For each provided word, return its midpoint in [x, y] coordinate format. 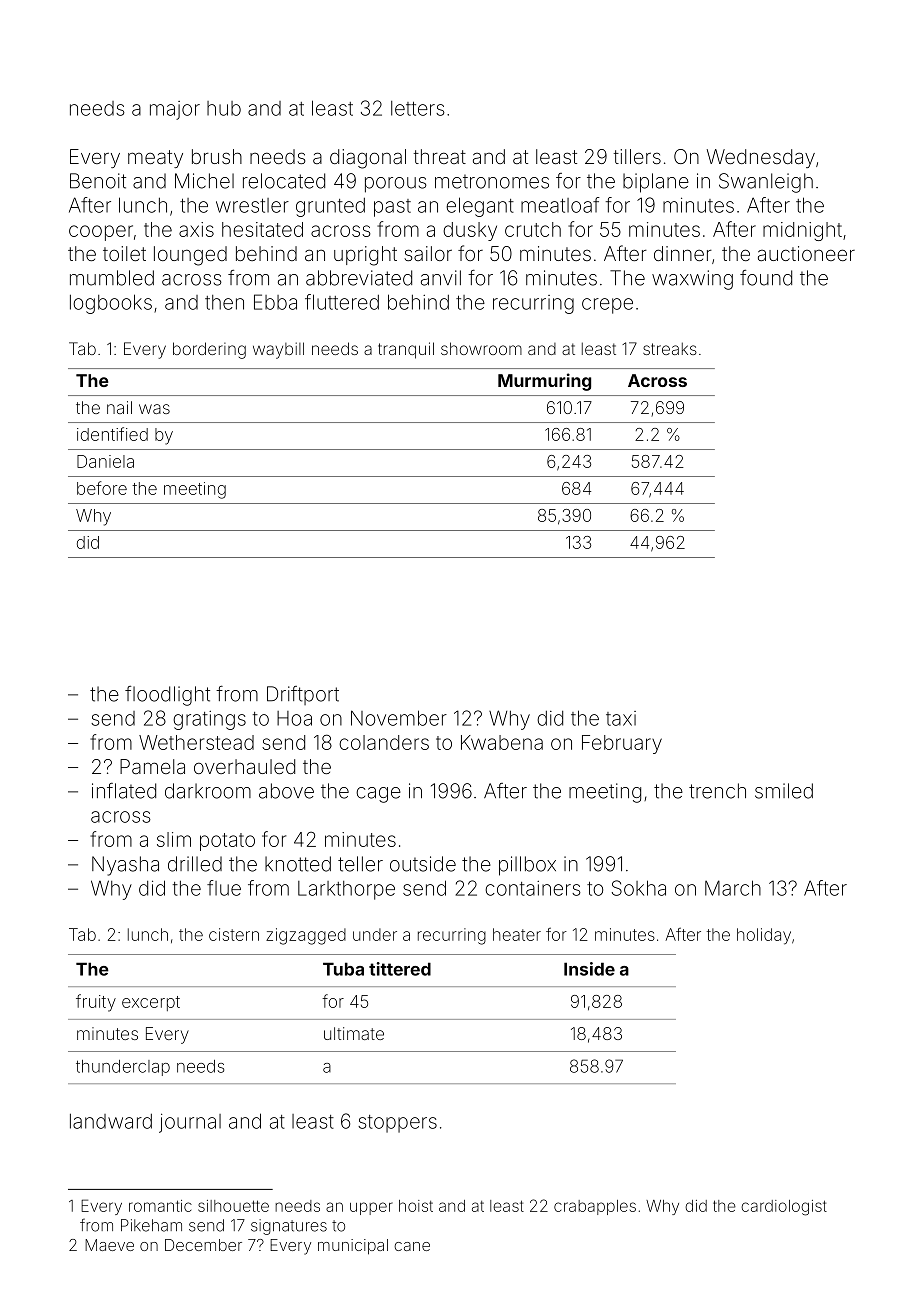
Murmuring [544, 382]
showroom [481, 348]
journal [190, 1123]
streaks [670, 348]
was [154, 409]
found [766, 278]
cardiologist [784, 1208]
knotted [298, 864]
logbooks [111, 304]
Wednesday [761, 158]
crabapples [595, 1207]
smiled [784, 791]
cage [378, 795]
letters [418, 108]
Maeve [109, 1245]
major [175, 110]
